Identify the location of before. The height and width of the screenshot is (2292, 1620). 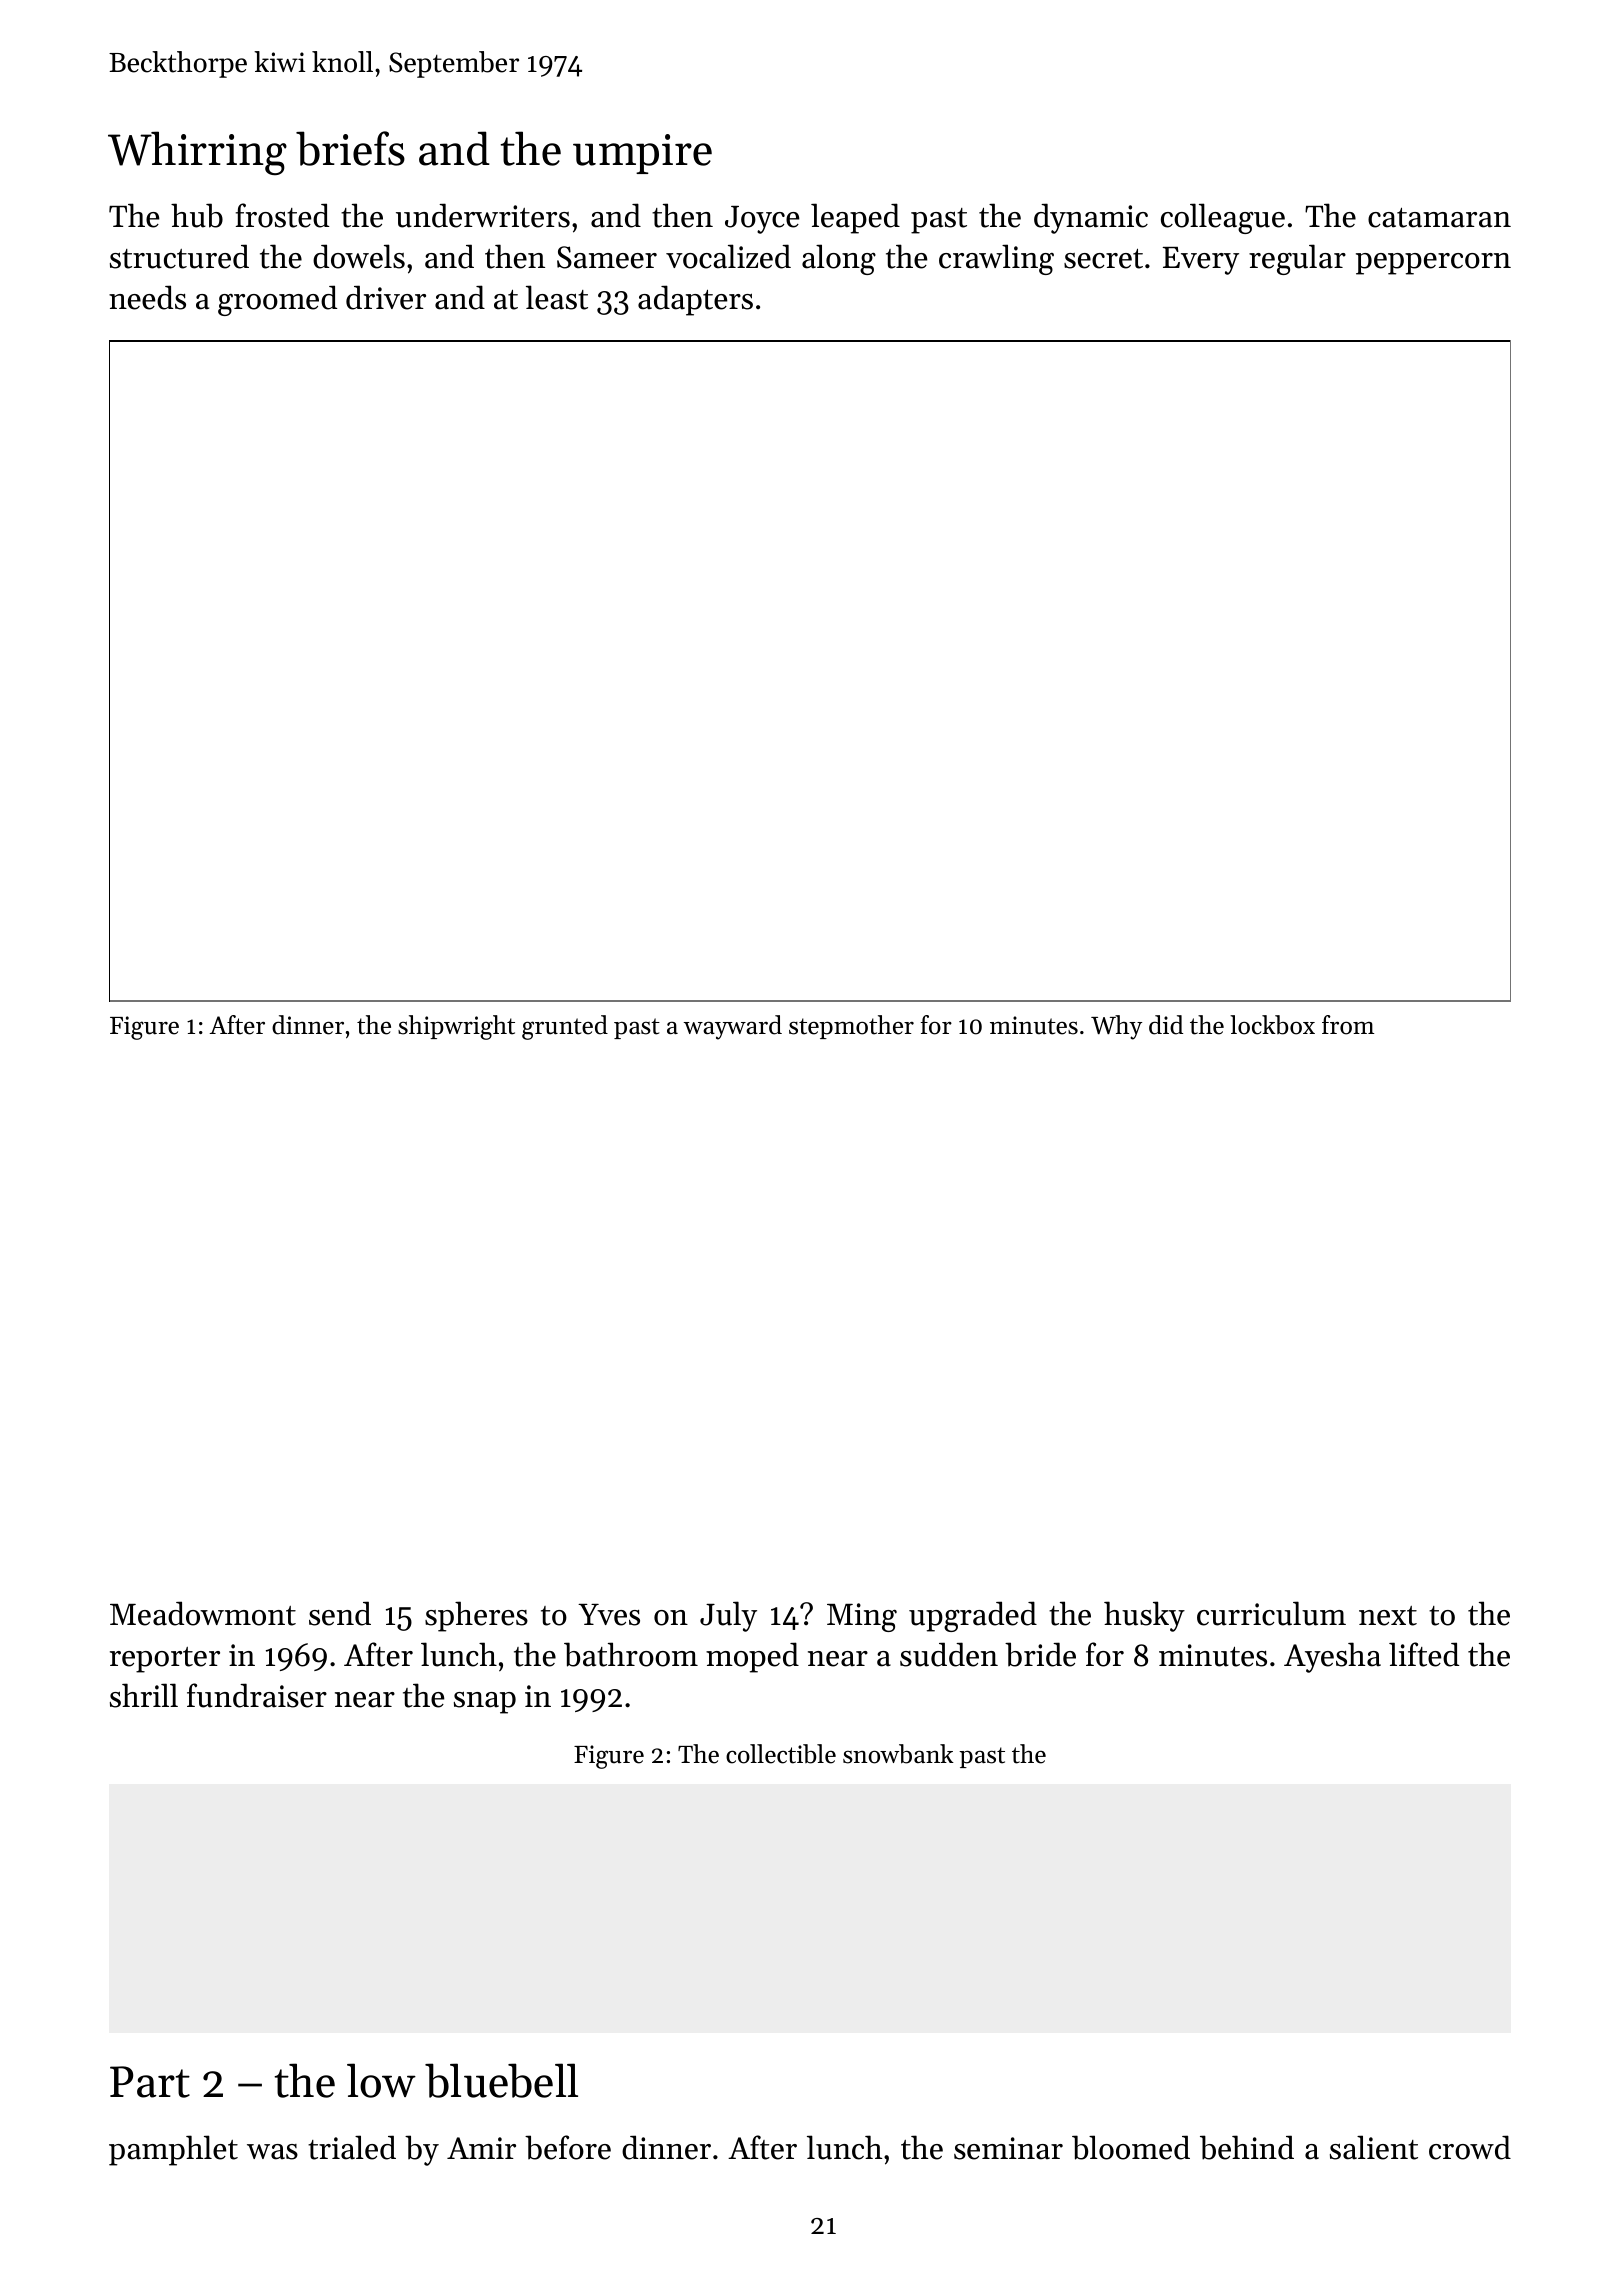
(568, 2147).
